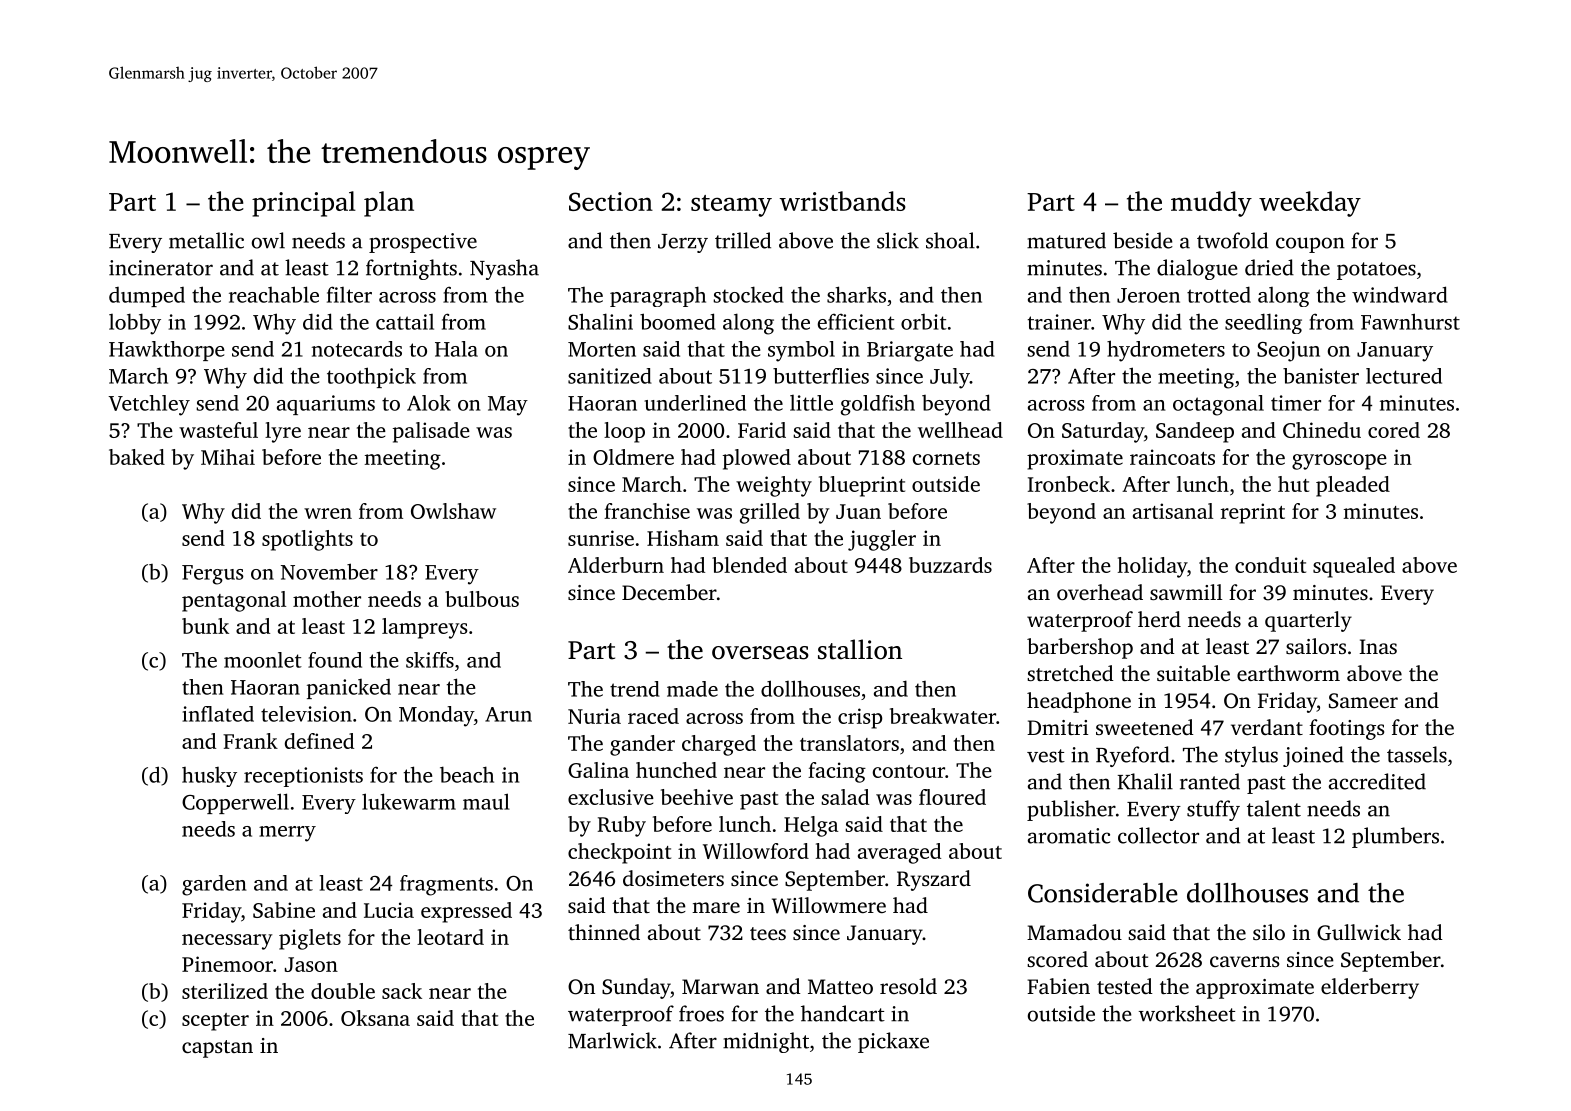 Image resolution: width=1571 pixels, height=1111 pixels. What do you see at coordinates (950, 565) in the screenshot?
I see `buzzards` at bounding box center [950, 565].
